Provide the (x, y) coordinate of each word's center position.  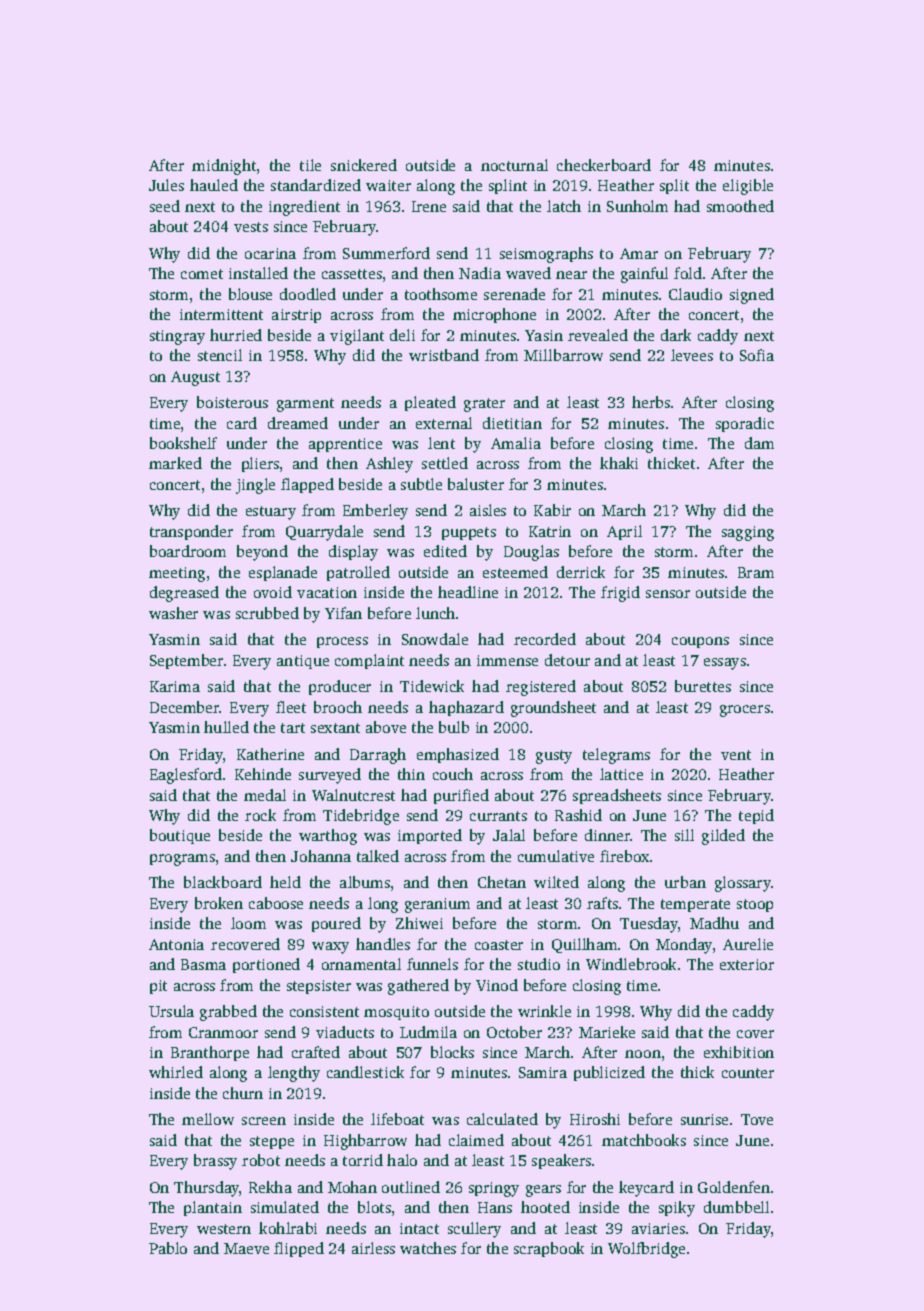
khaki (619, 463)
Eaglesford (186, 776)
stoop (755, 905)
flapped (307, 485)
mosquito (396, 1013)
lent (441, 443)
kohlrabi (288, 1228)
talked (378, 856)
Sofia (757, 355)
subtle (421, 484)
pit (158, 987)
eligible (748, 187)
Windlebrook (631, 964)
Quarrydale (324, 533)
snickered (364, 165)
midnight (224, 167)
